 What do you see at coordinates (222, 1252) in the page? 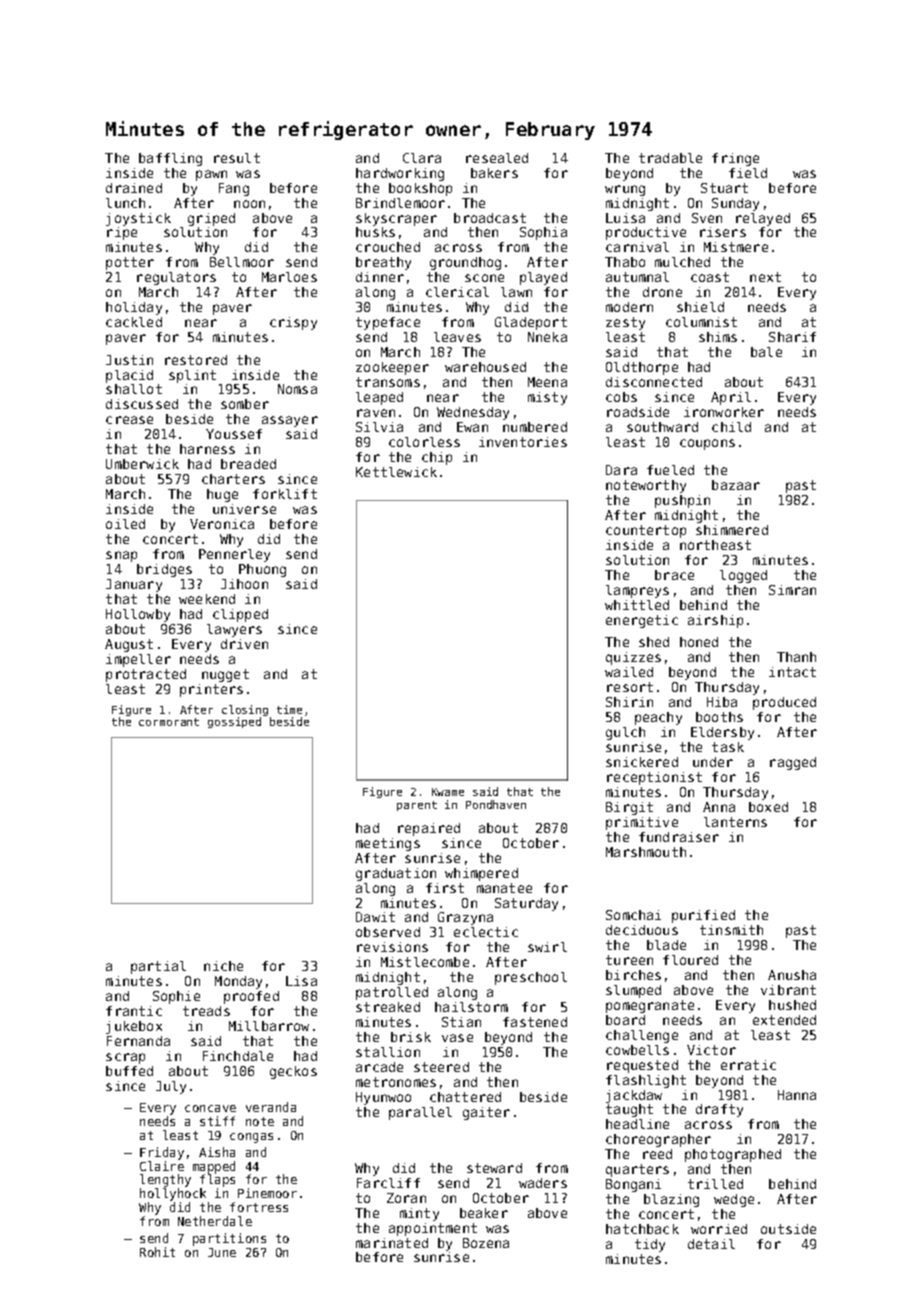
I see `June` at bounding box center [222, 1252].
